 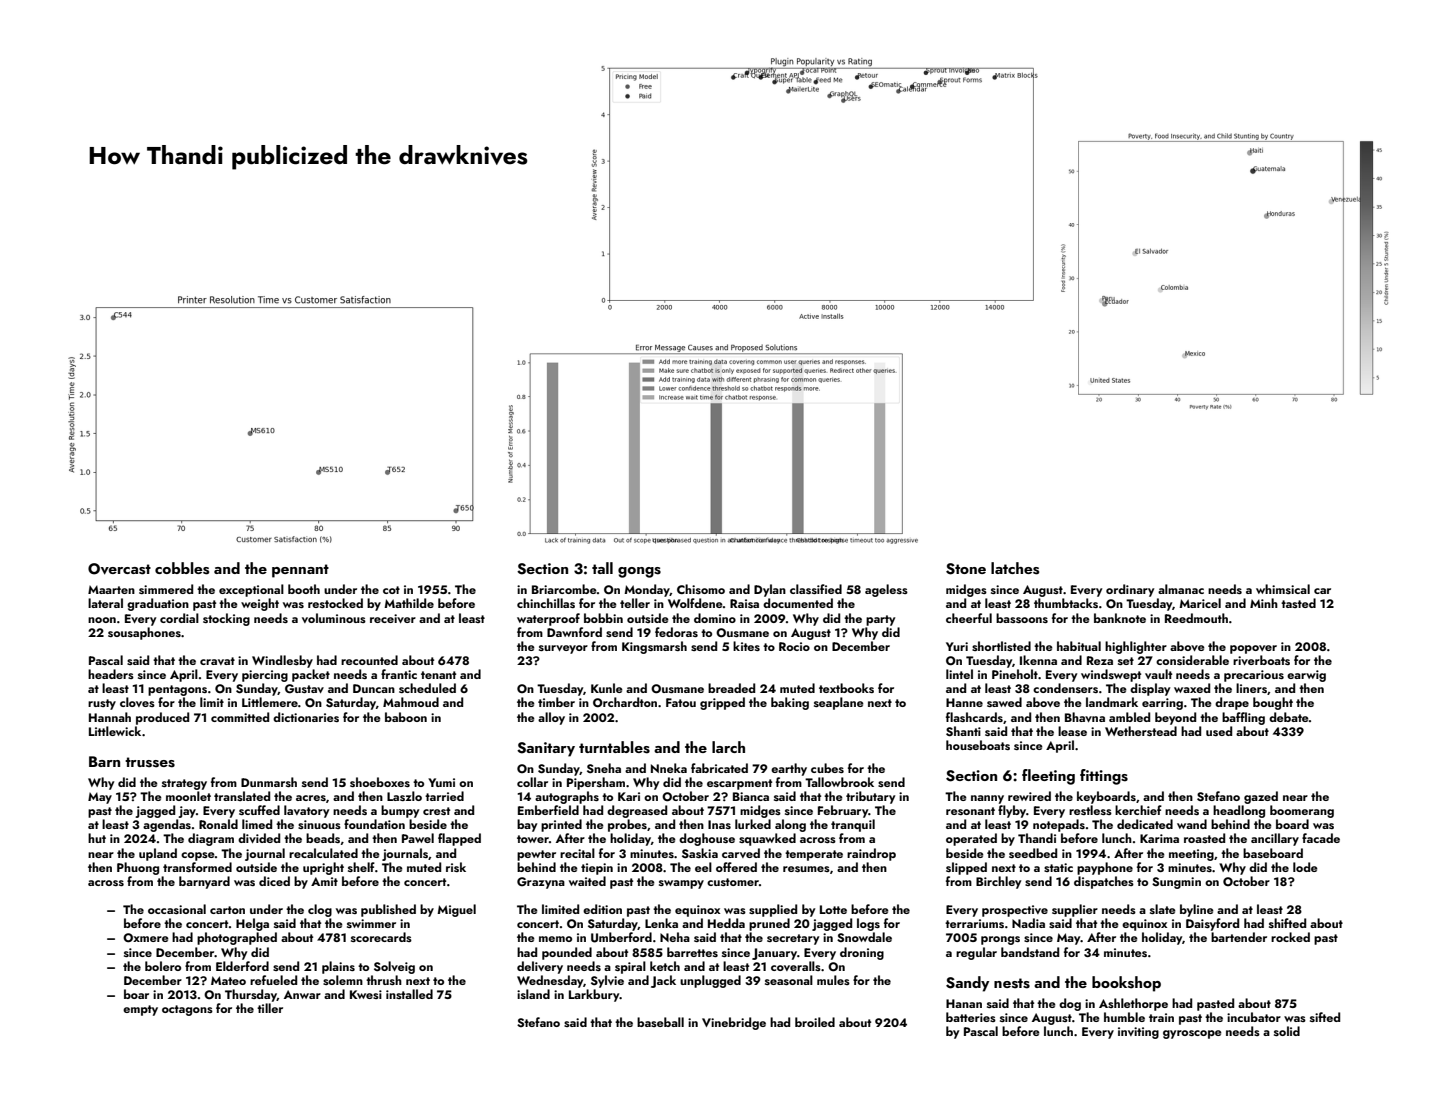 I want to click on Solveig, so click(x=394, y=967).
